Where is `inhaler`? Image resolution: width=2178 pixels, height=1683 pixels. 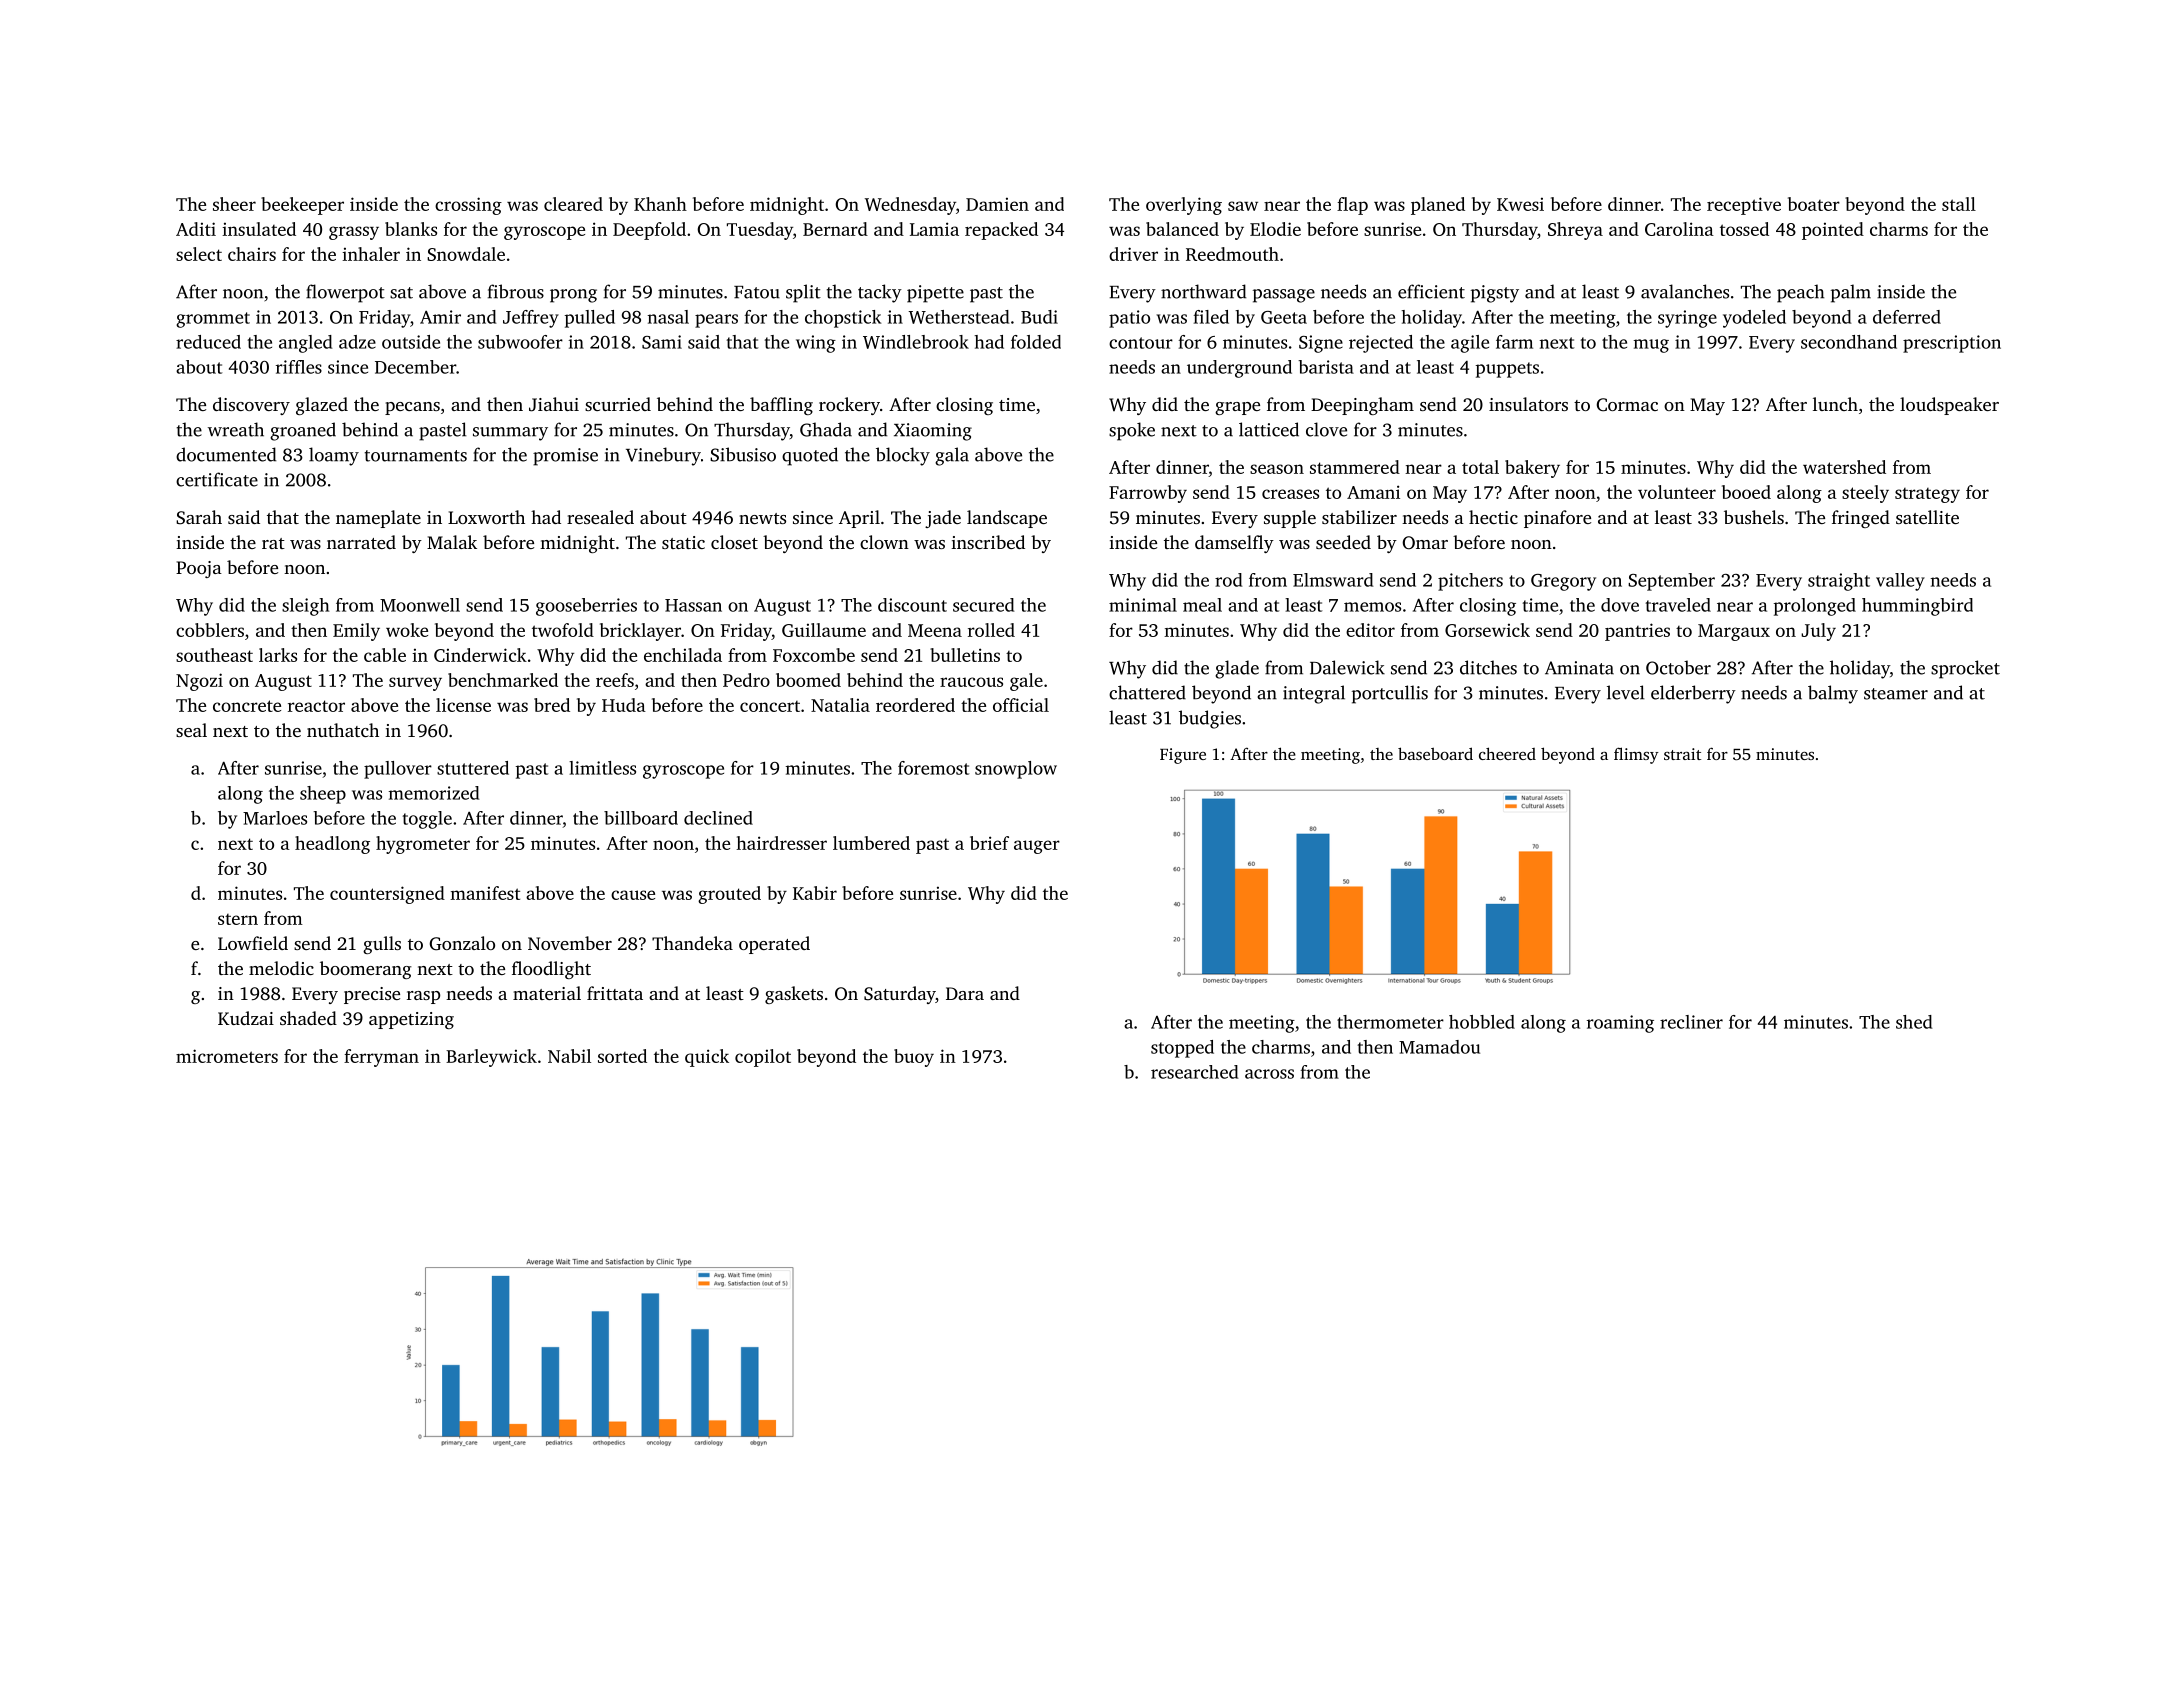 inhaler is located at coordinates (371, 254).
